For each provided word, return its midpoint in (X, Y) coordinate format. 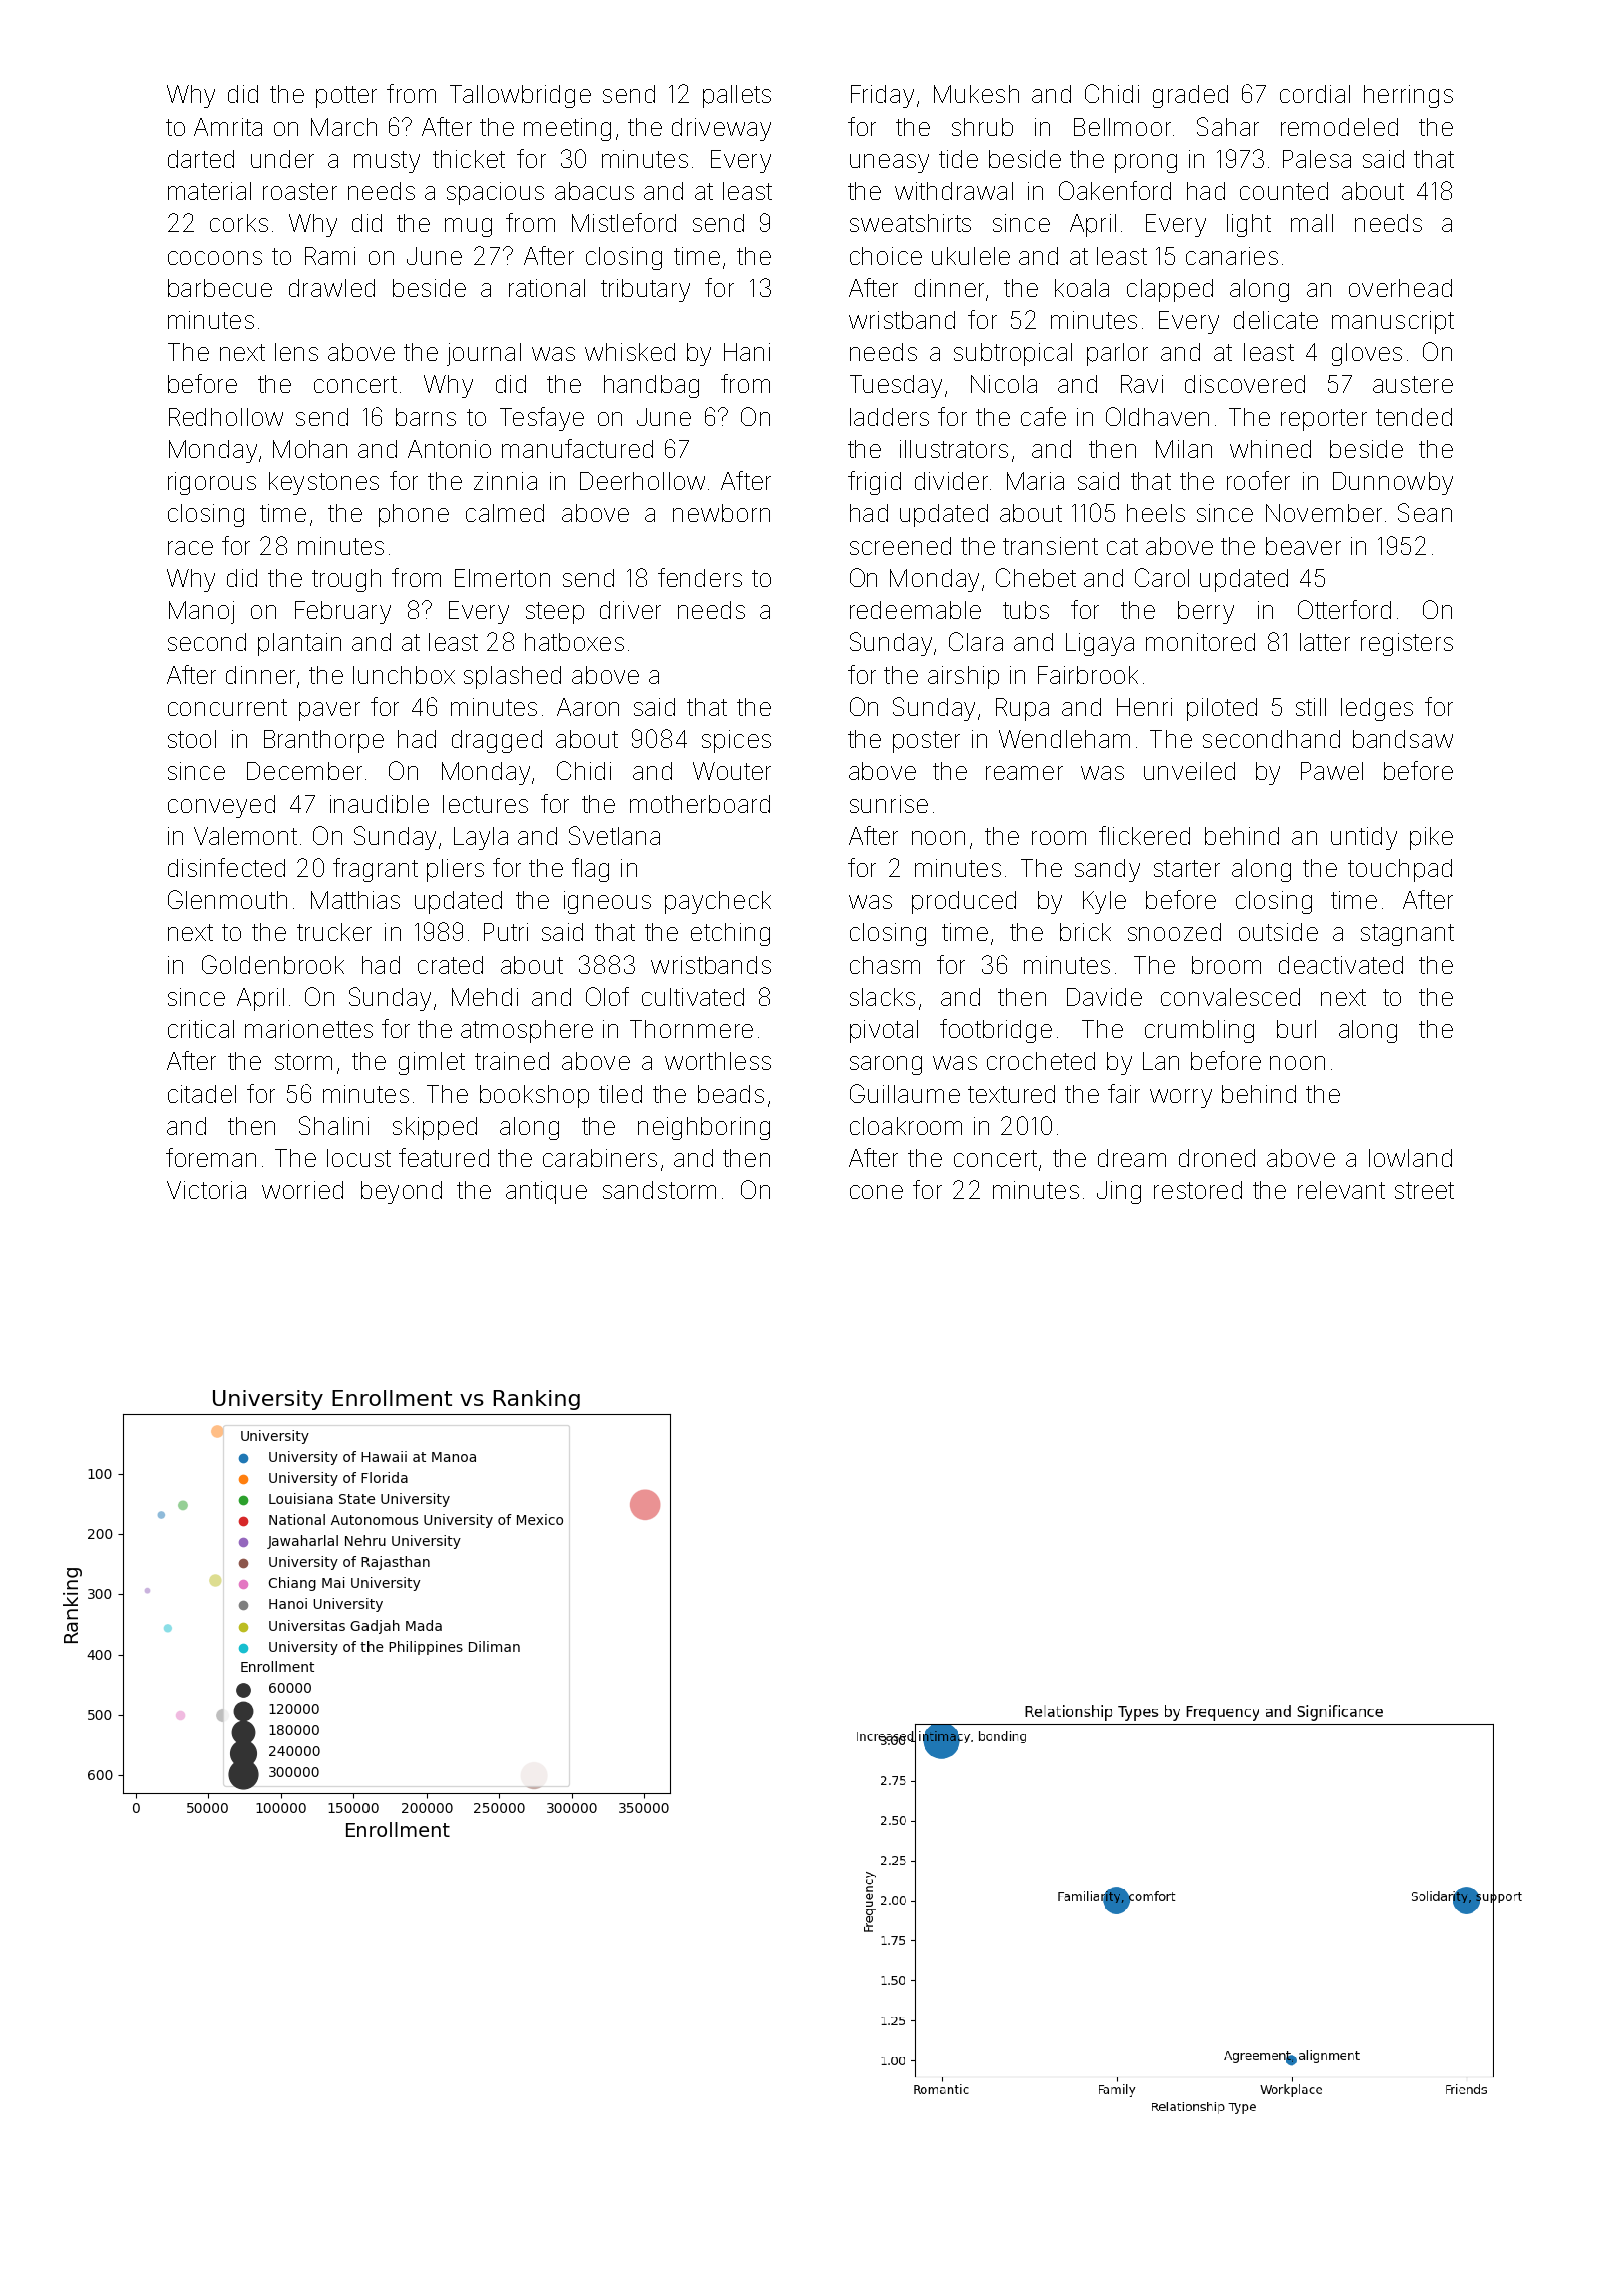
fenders (700, 577)
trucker (334, 932)
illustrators (954, 449)
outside (1278, 932)
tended (1414, 417)
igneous (607, 902)
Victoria (206, 1190)
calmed (505, 513)
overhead (1400, 288)
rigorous (212, 483)
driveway (721, 129)
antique (546, 1192)
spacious (495, 193)
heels (1156, 513)
